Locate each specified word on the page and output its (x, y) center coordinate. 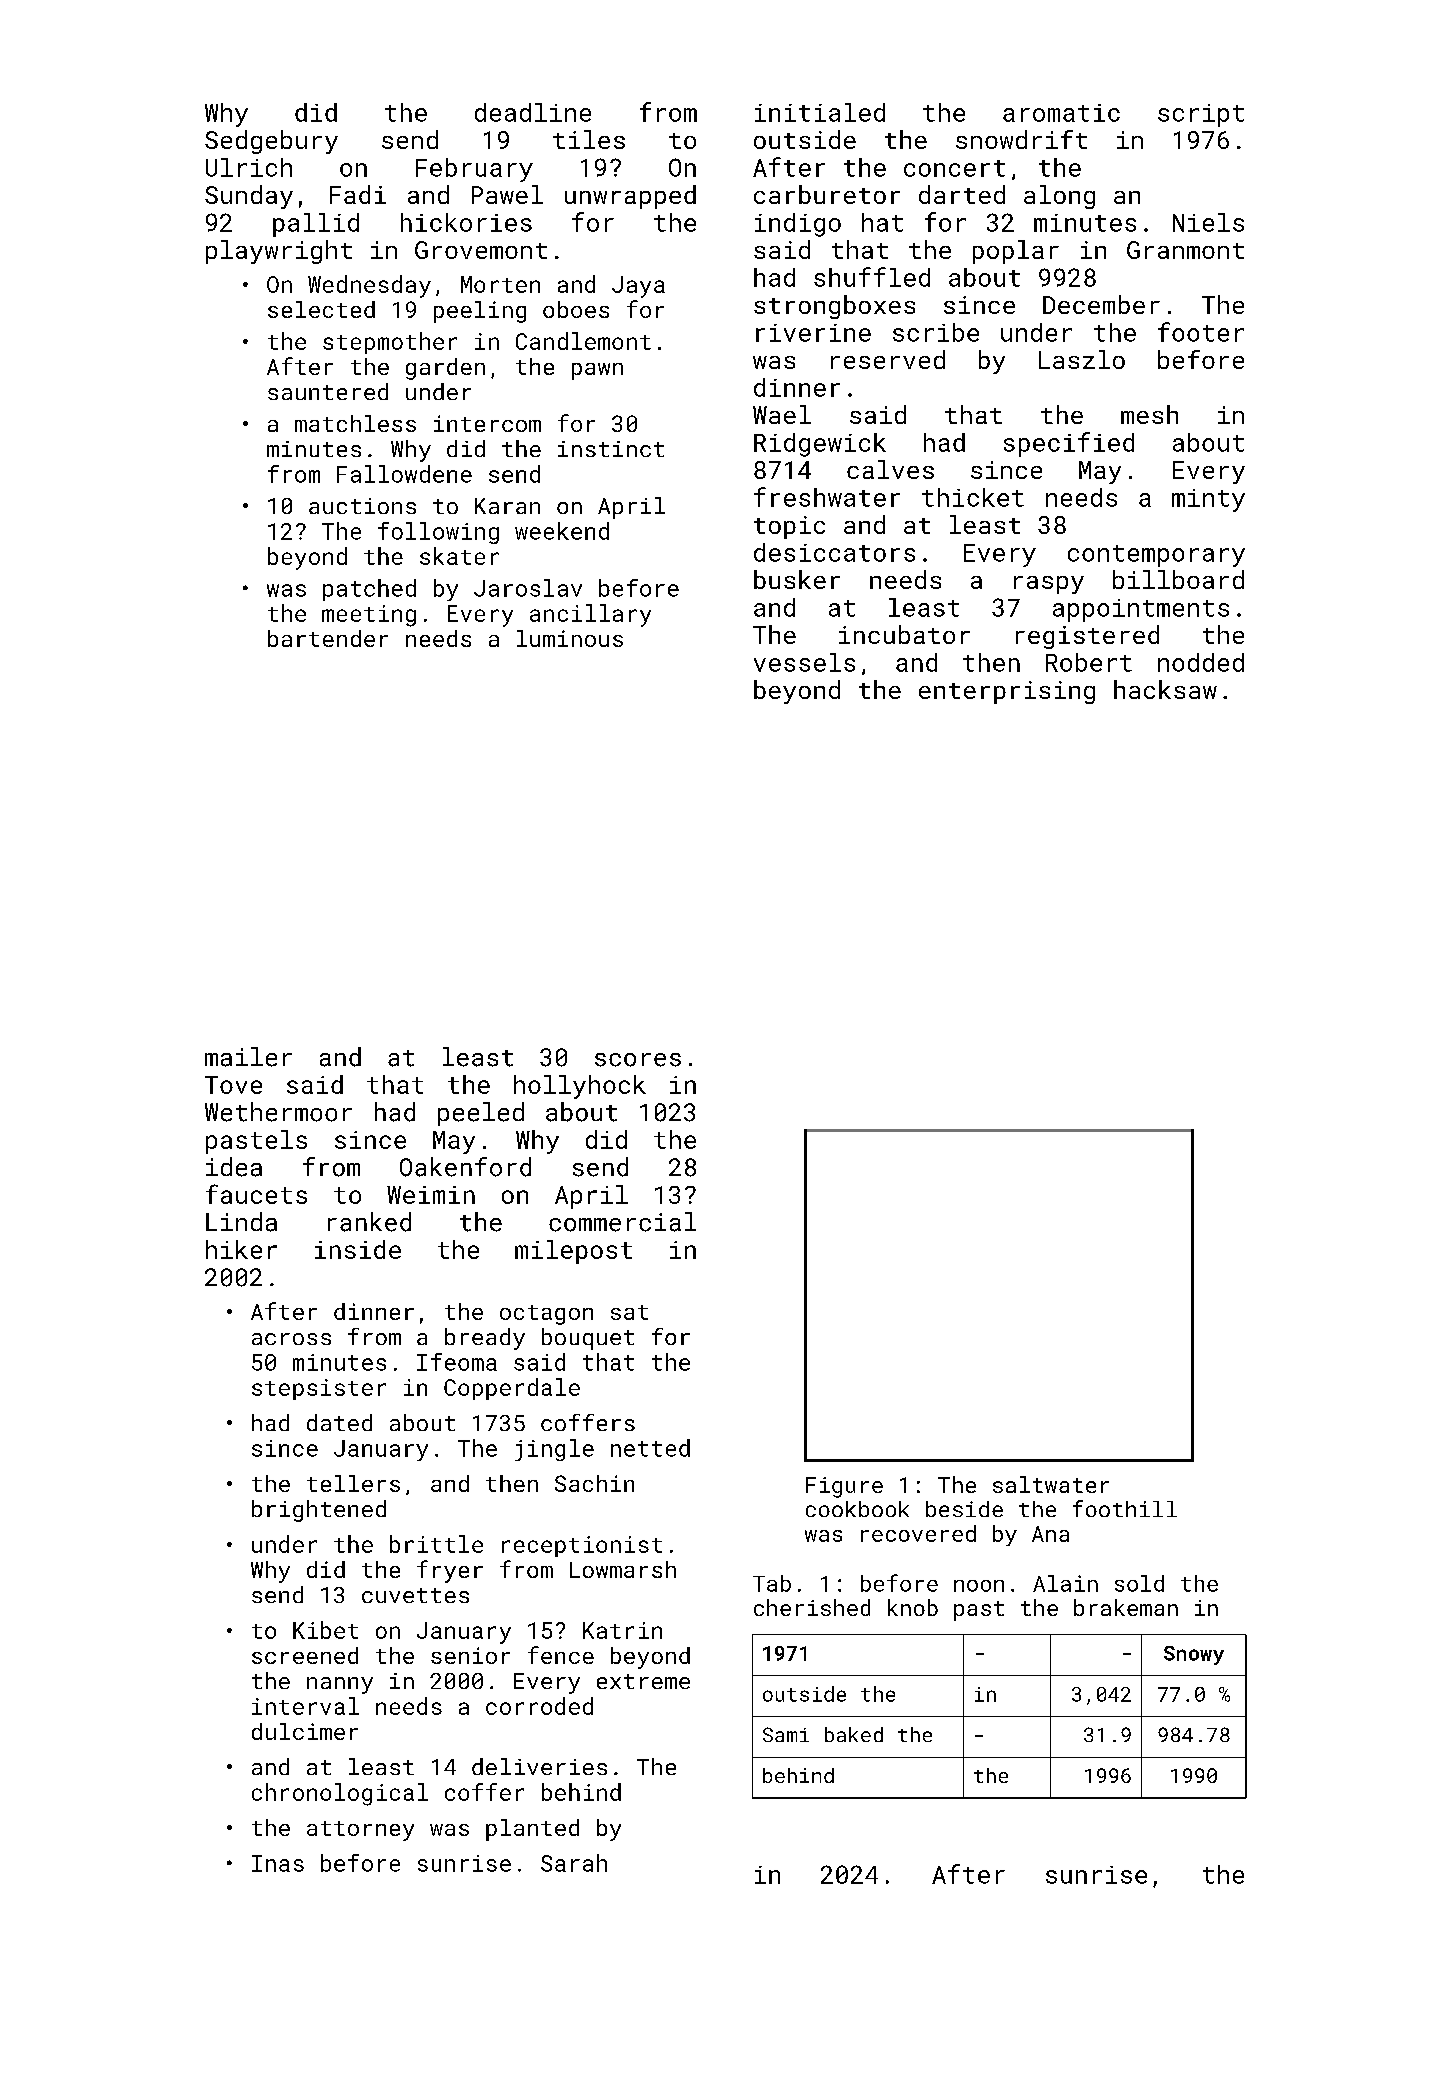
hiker (241, 1249)
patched (369, 590)
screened (305, 1655)
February (474, 170)
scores (638, 1060)
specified (1069, 444)
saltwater (1051, 1484)
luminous (570, 638)
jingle (554, 1450)
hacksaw (1165, 689)
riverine (813, 333)
